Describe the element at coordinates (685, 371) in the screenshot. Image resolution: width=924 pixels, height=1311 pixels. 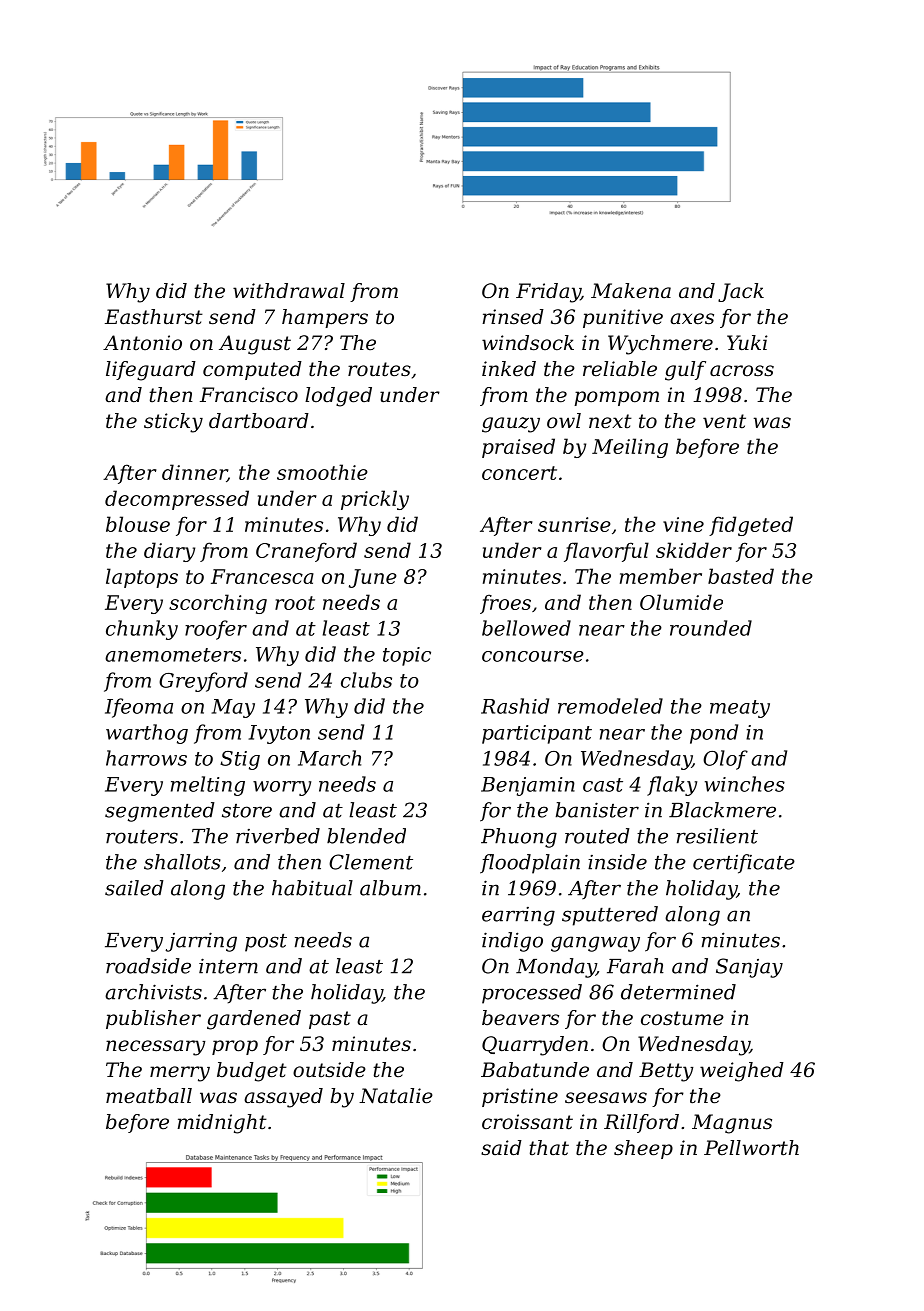
I see `gulf` at that location.
